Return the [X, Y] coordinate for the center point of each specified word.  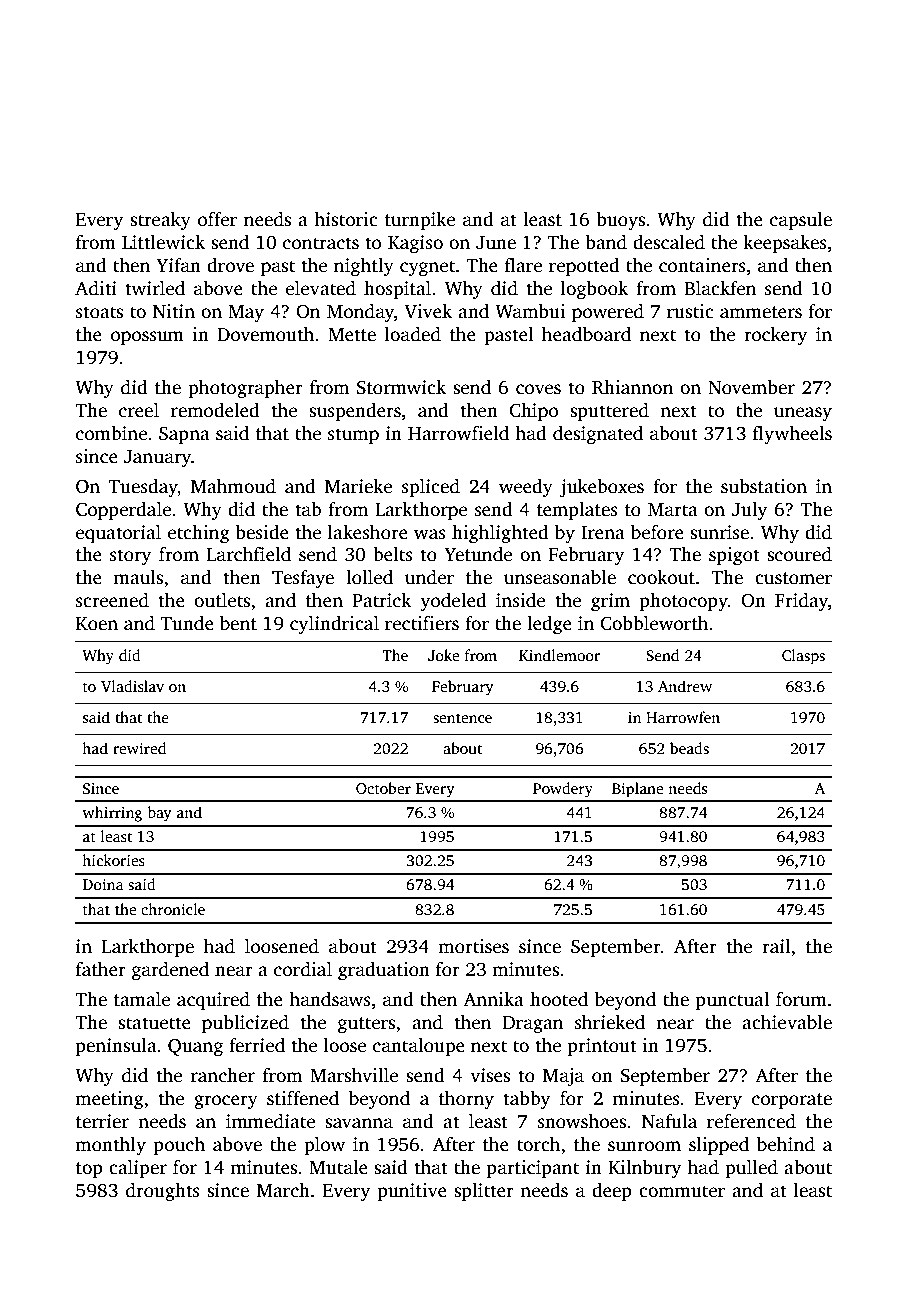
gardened [170, 971]
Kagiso [415, 244]
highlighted [500, 534]
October [383, 788]
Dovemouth [265, 334]
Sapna [184, 435]
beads [689, 748]
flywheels [792, 435]
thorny [466, 1100]
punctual [732, 1001]
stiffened [303, 1098]
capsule [801, 221]
